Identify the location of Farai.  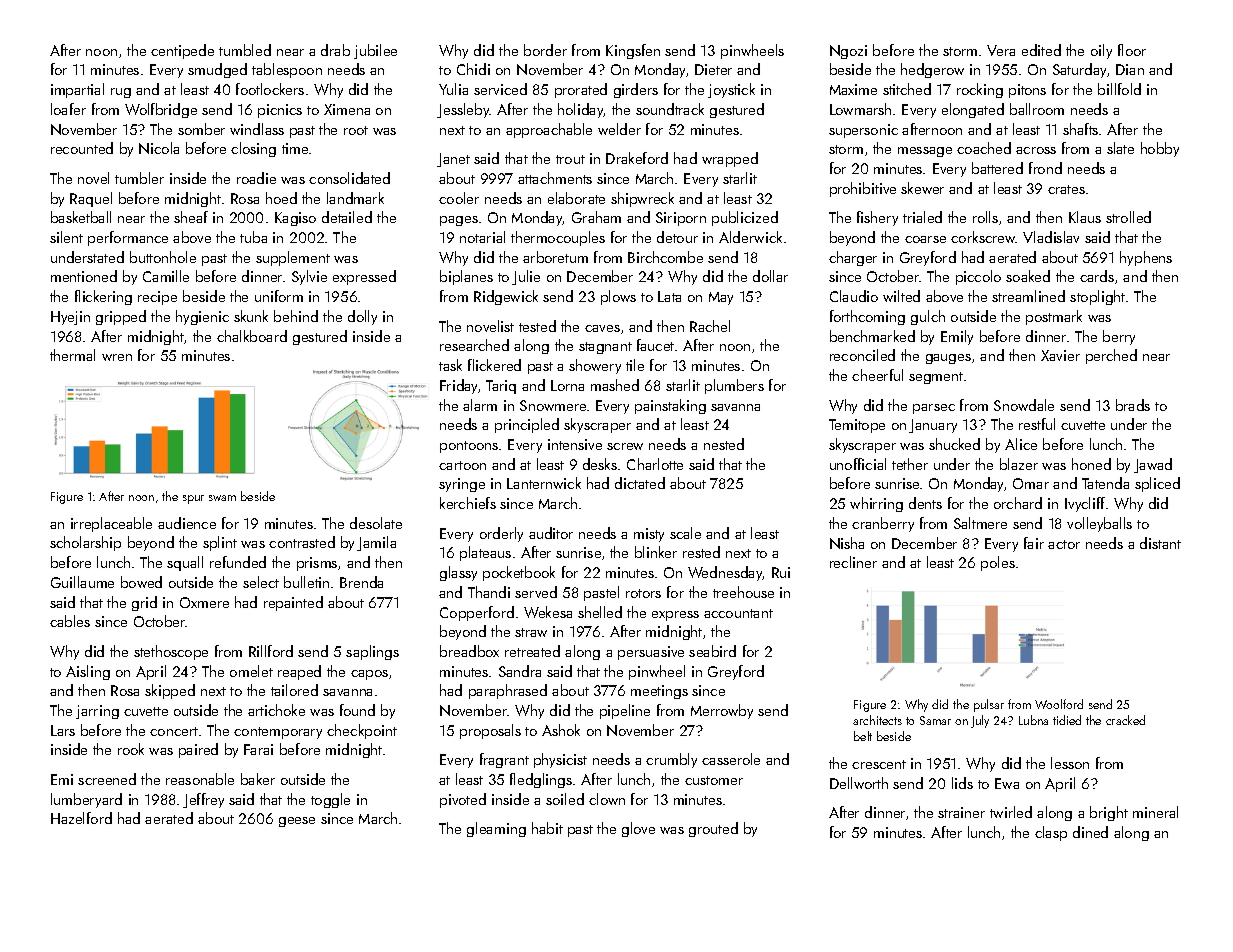
(258, 749).
